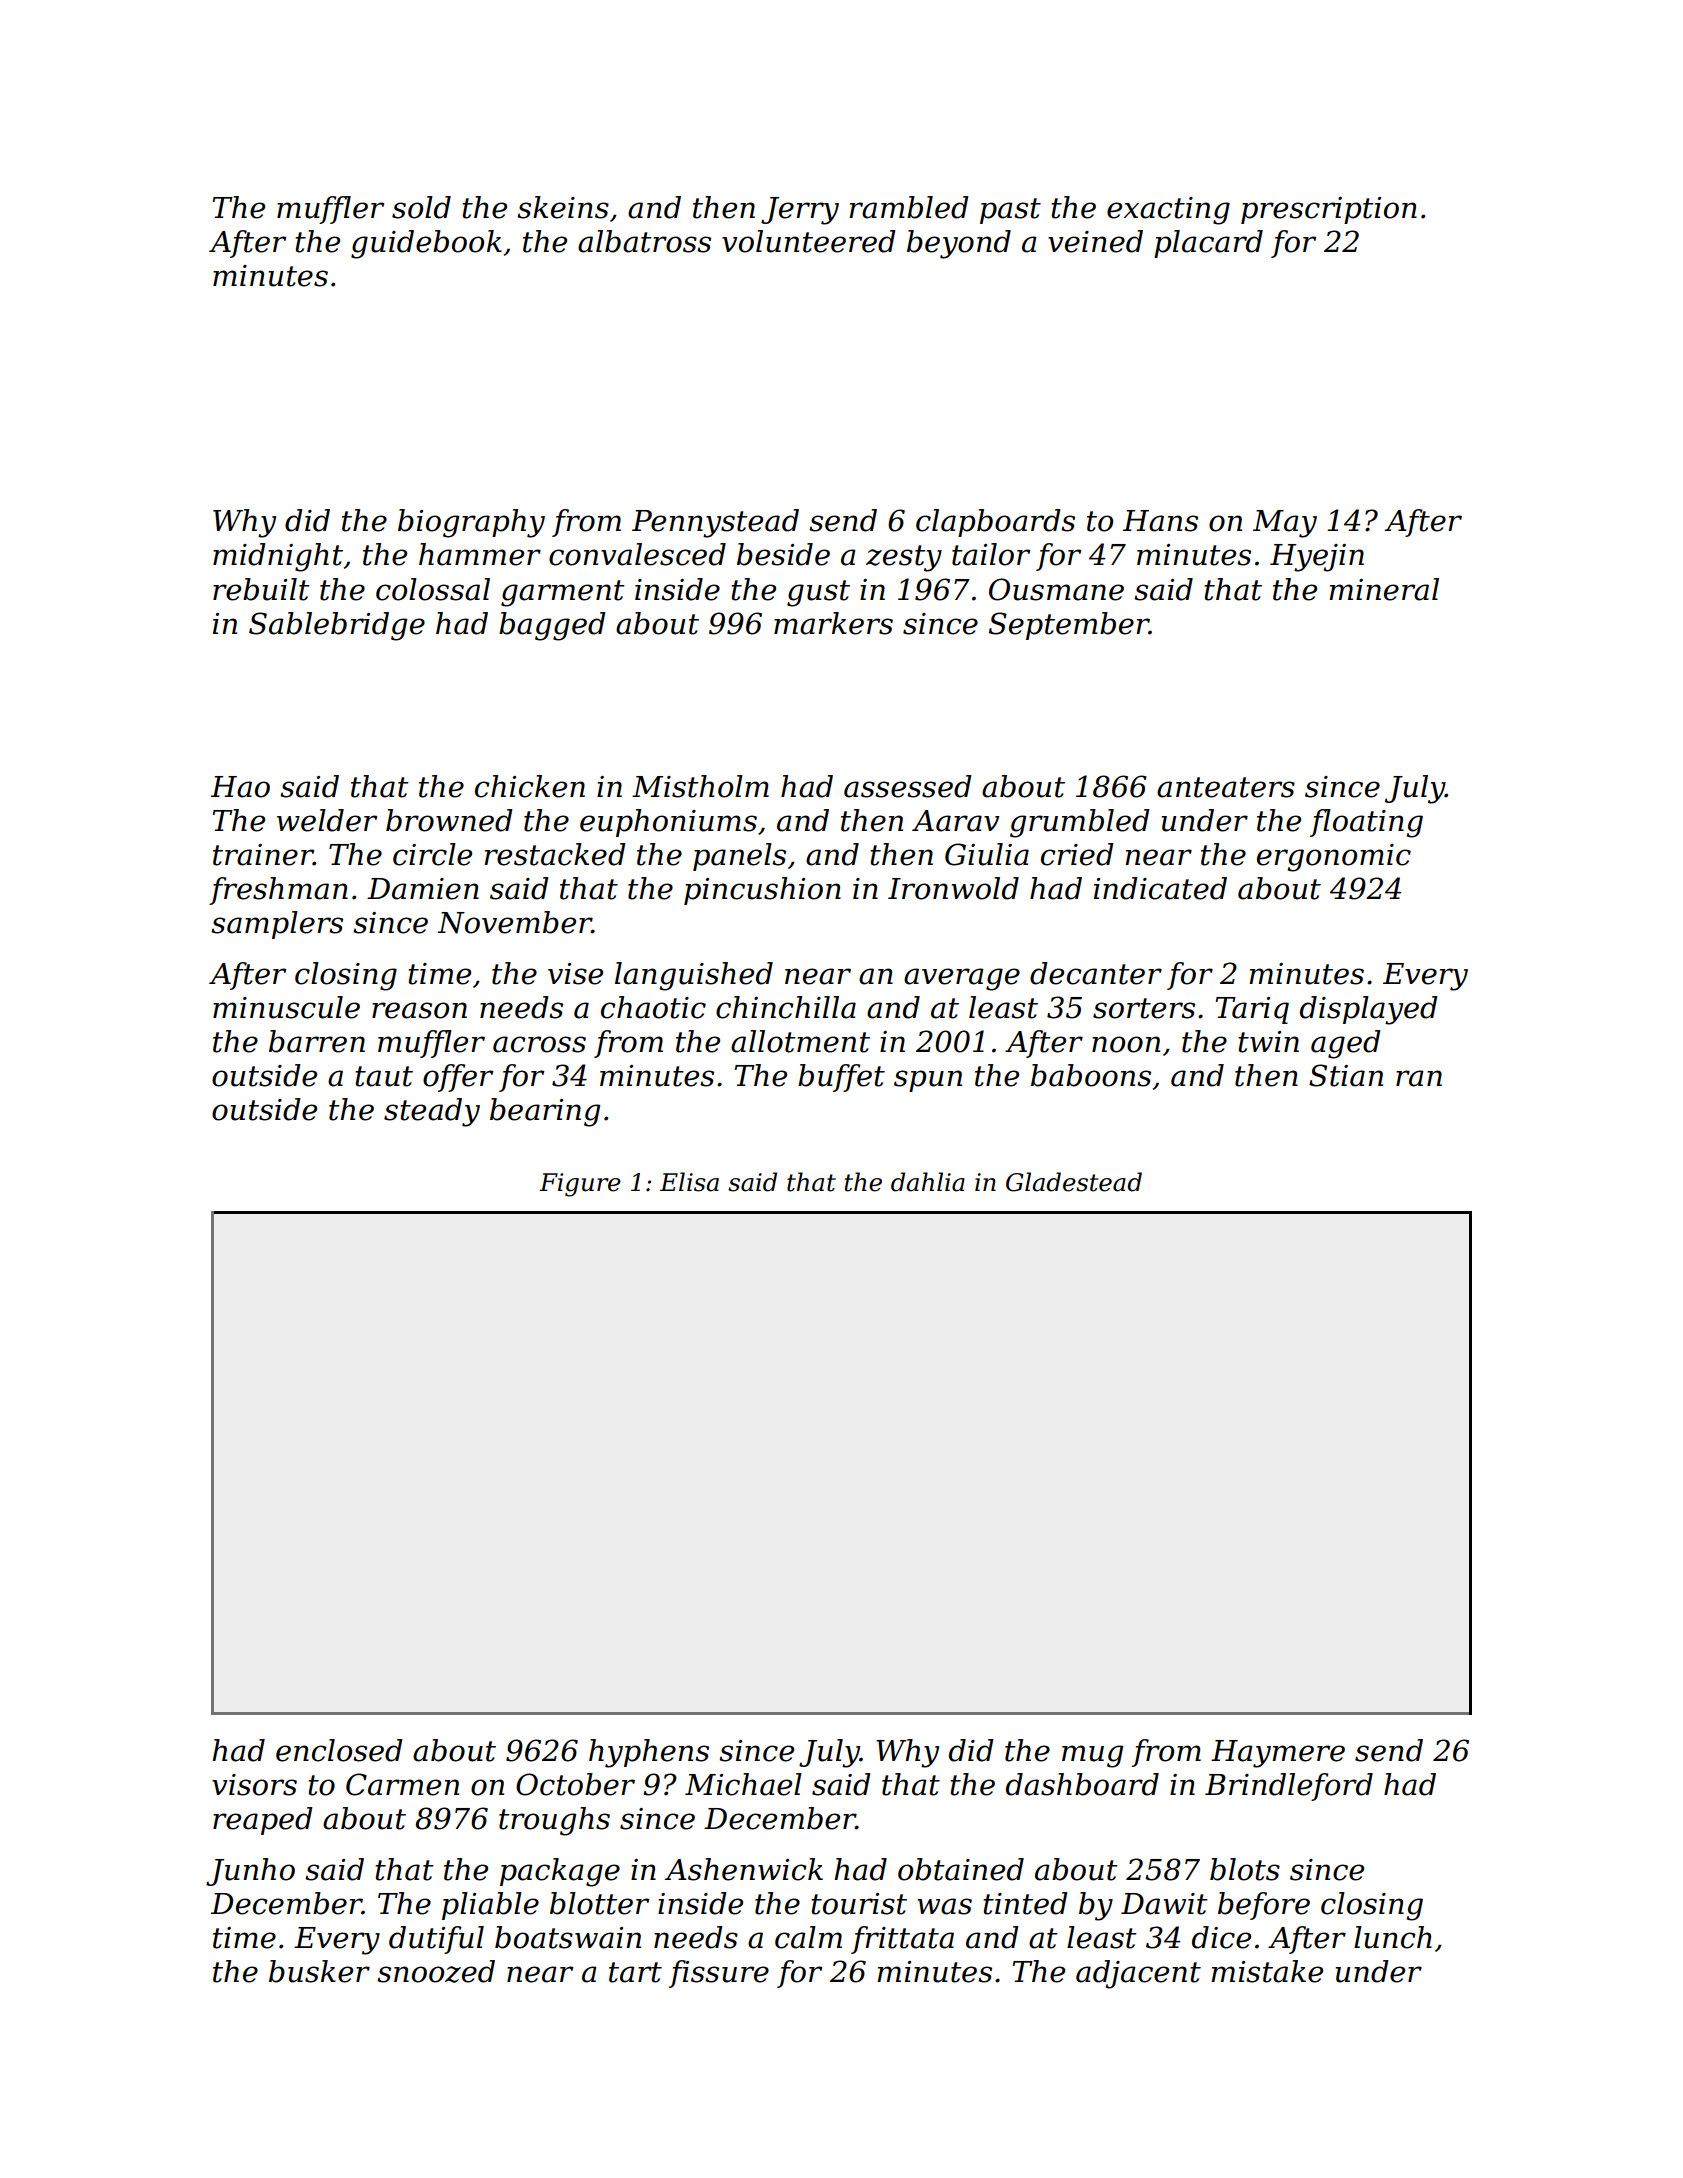 This screenshot has height=2178, width=1683. What do you see at coordinates (319, 1971) in the screenshot?
I see `busker` at bounding box center [319, 1971].
